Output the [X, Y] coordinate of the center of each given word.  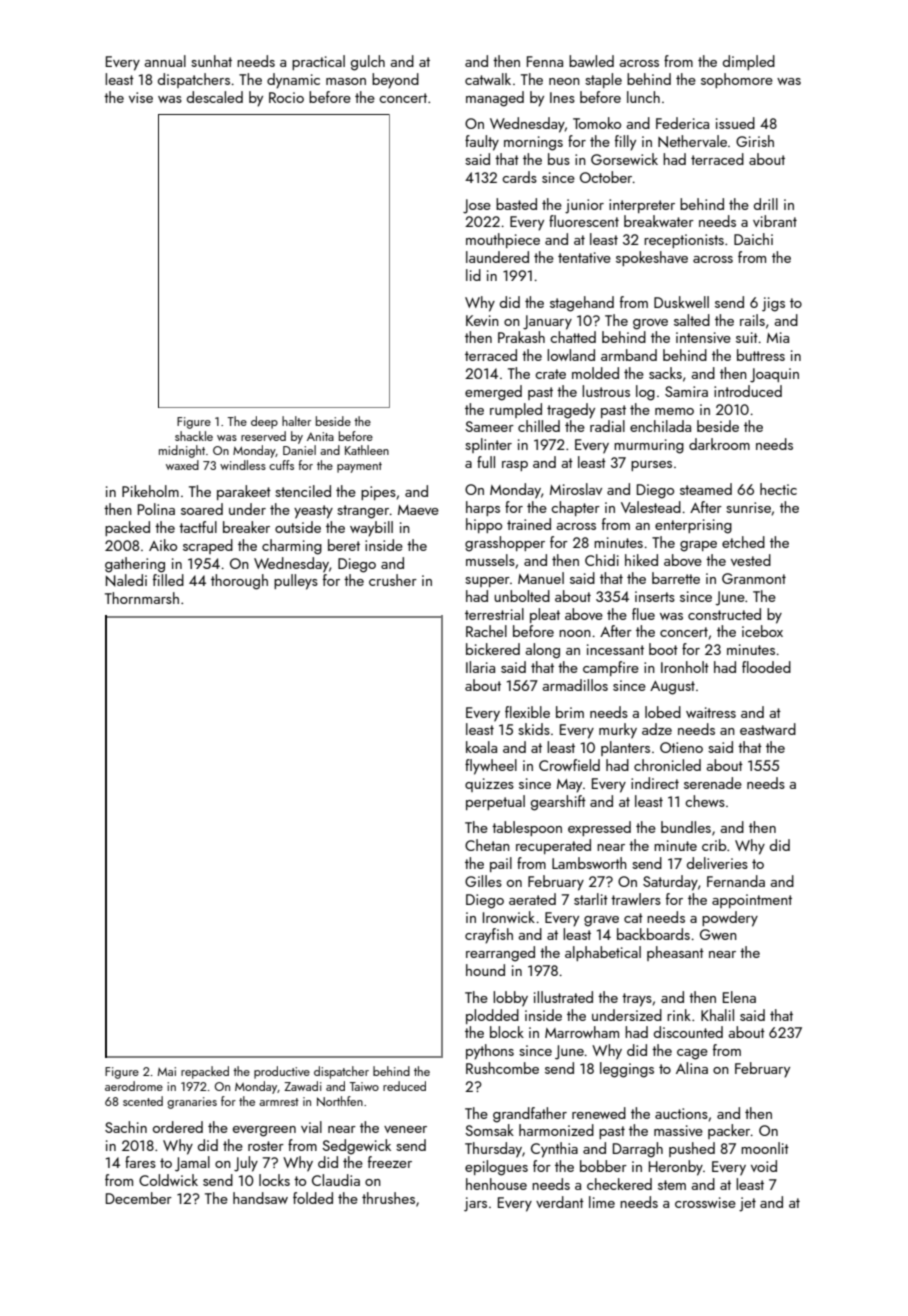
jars [475, 1204]
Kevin [482, 320]
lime [602, 1202]
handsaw [260, 1198]
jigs [773, 304]
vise [141, 97]
